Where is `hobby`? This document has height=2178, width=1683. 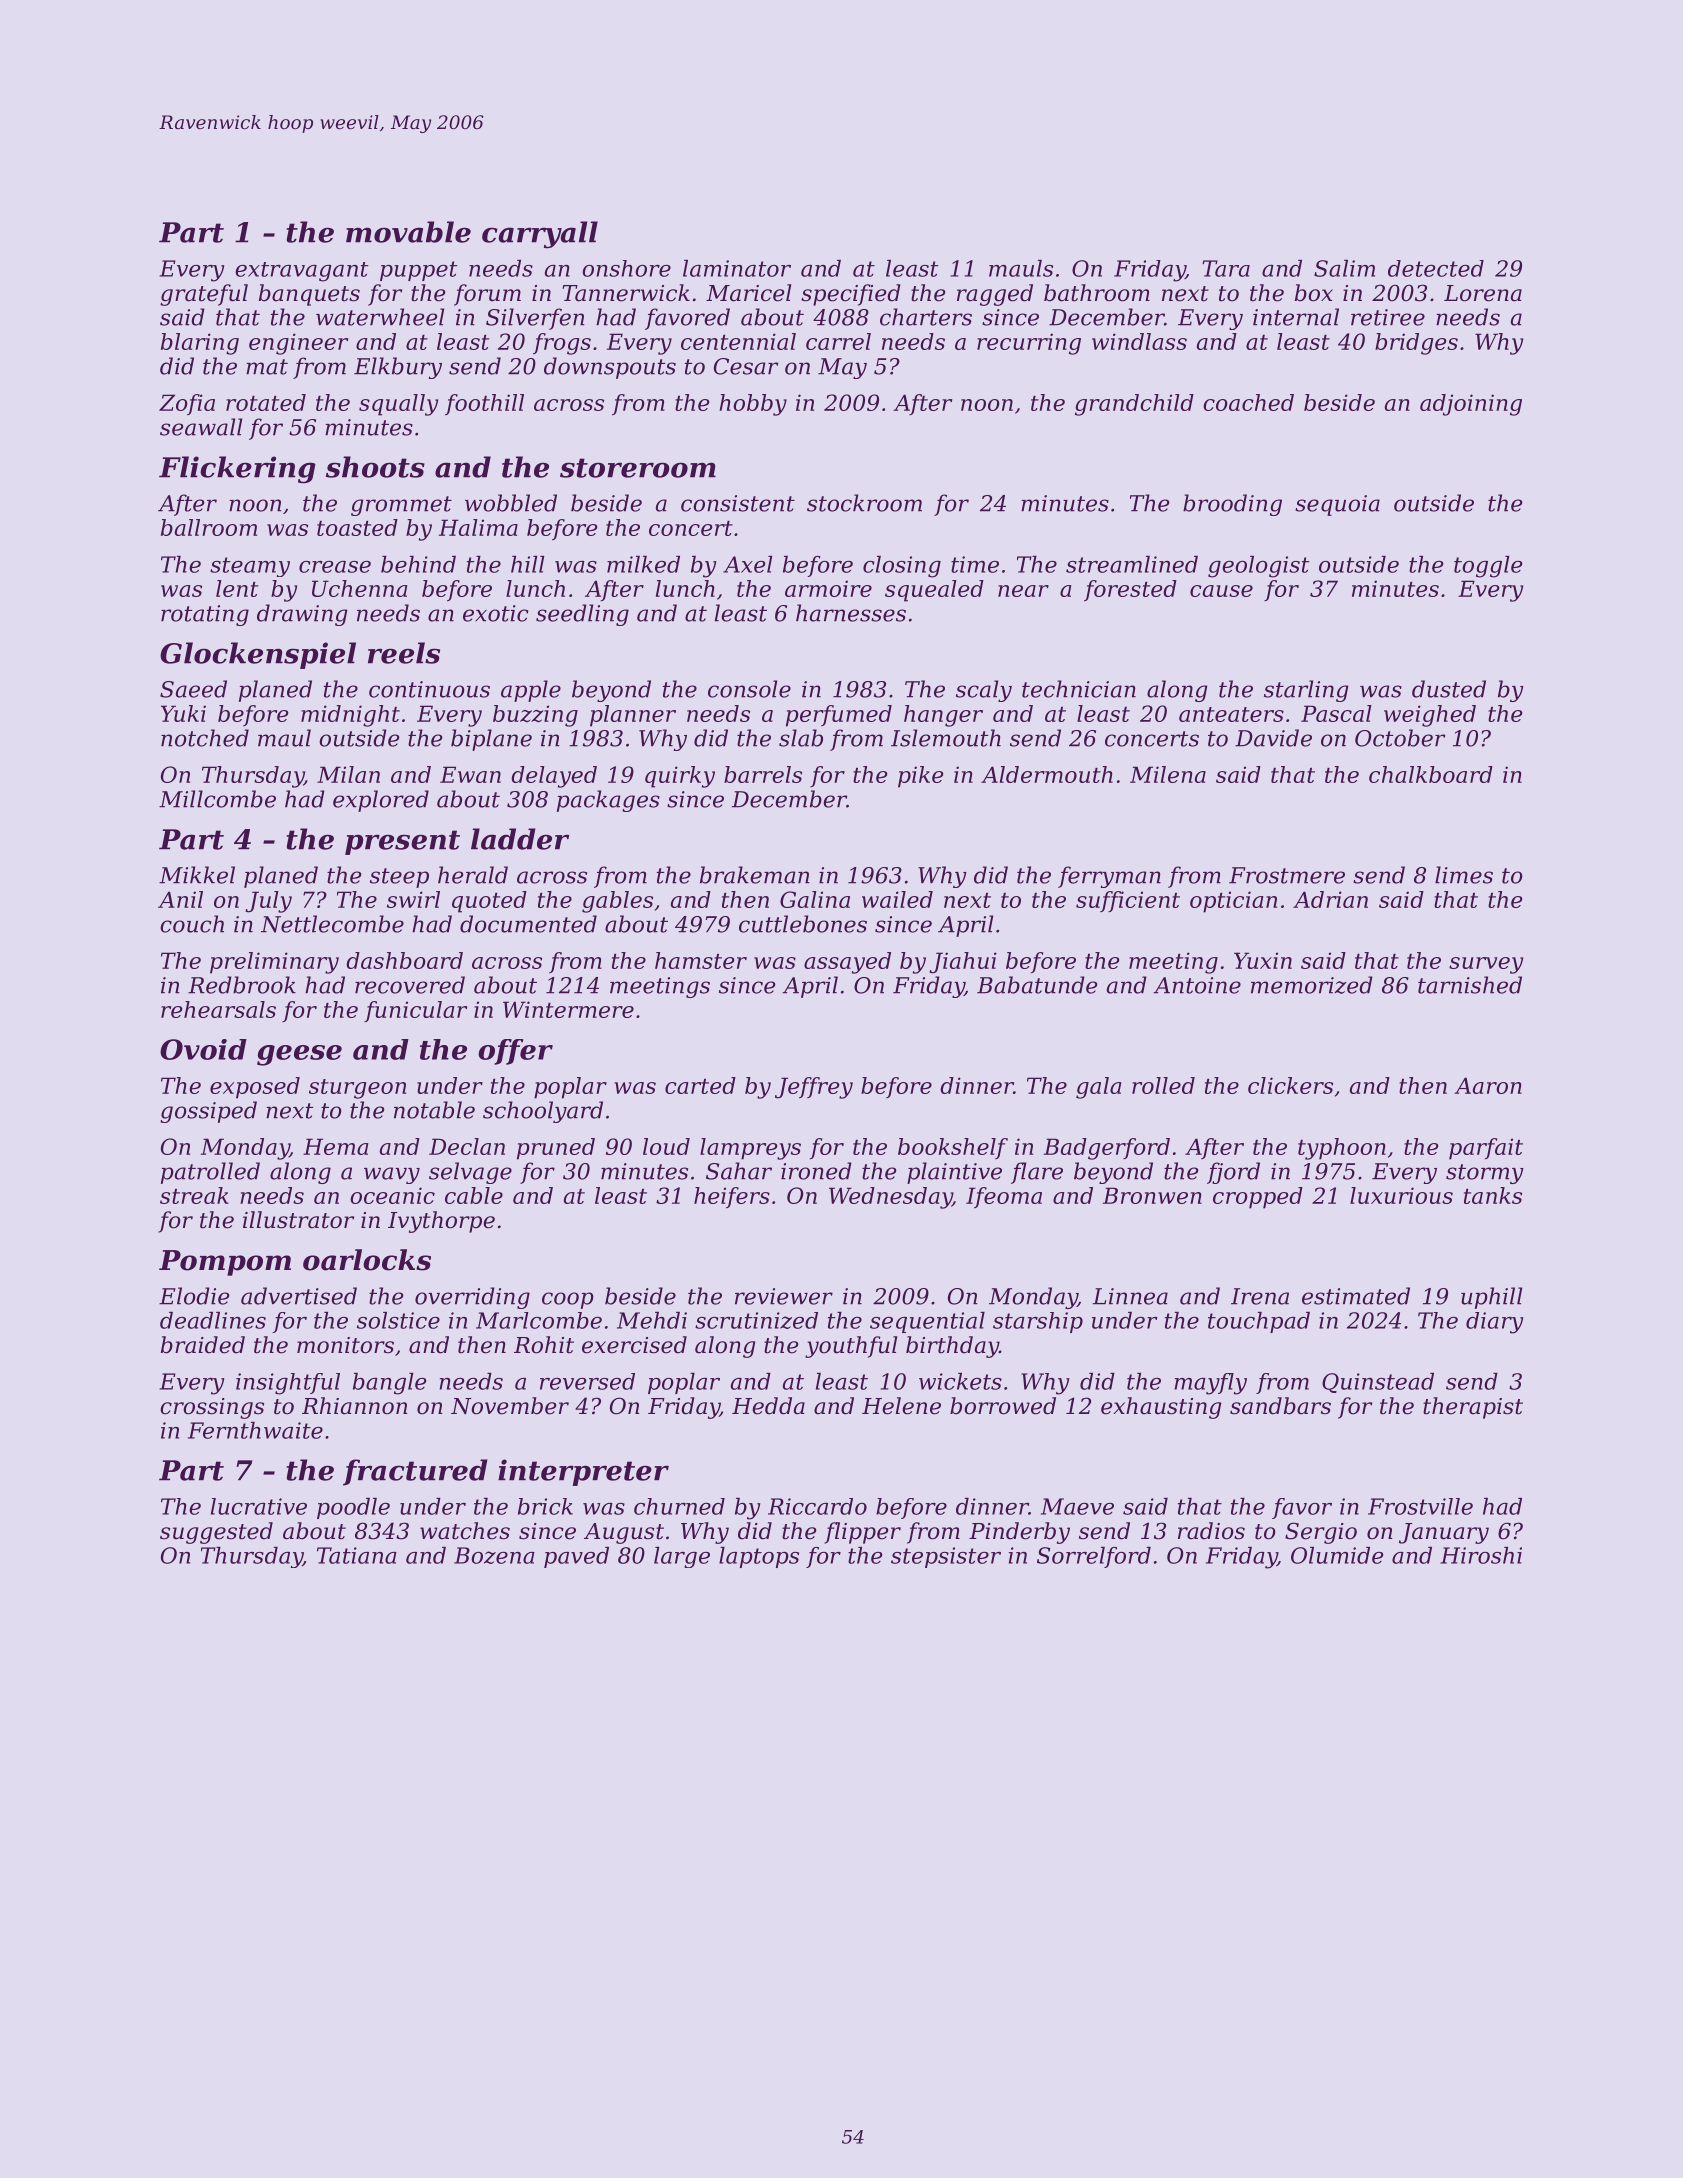 hobby is located at coordinates (753, 405).
